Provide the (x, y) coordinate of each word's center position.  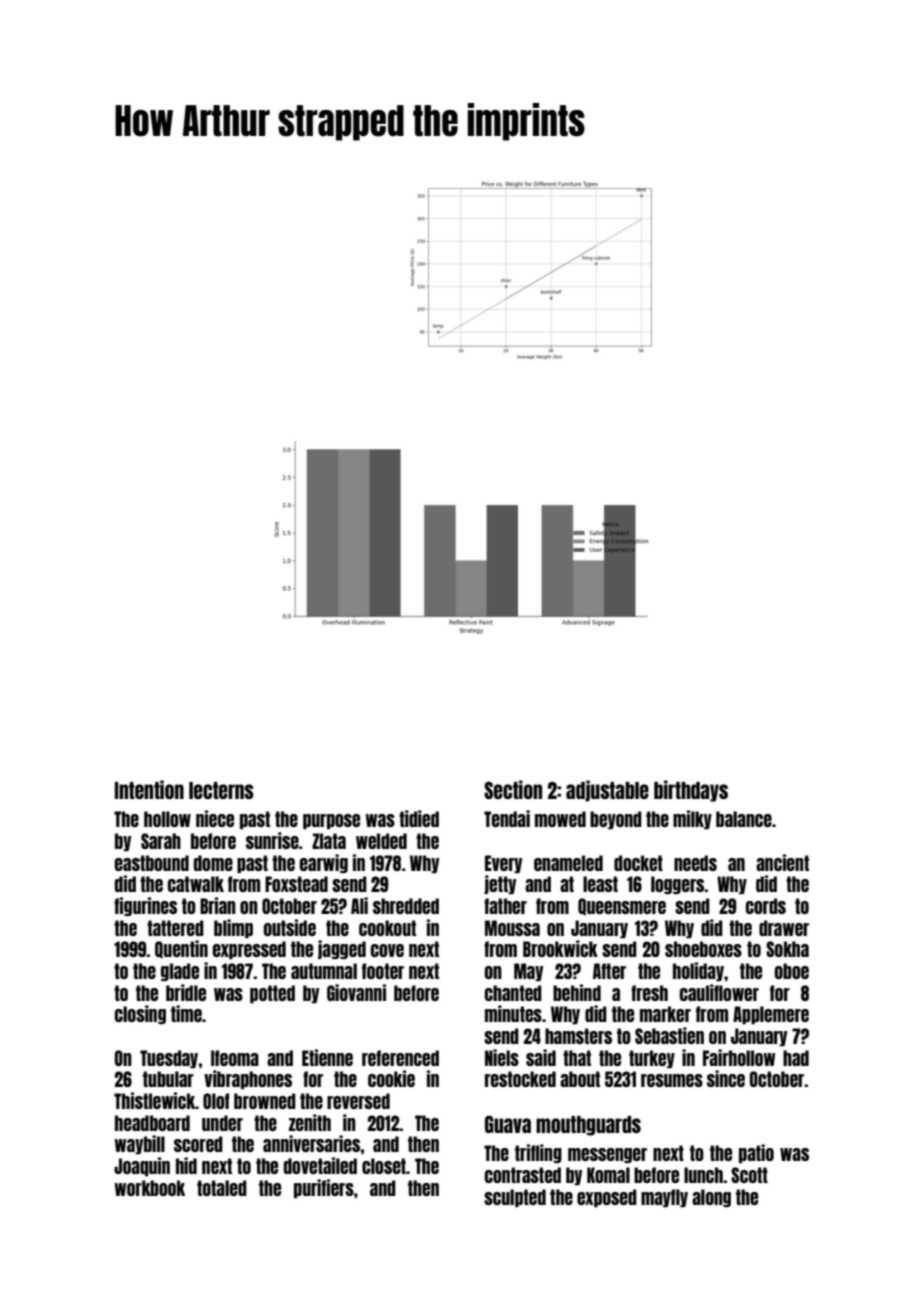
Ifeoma (235, 1058)
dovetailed (320, 1165)
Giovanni (356, 992)
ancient (782, 862)
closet (384, 1166)
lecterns (221, 790)
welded (381, 841)
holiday (698, 971)
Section (513, 789)
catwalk (196, 884)
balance (744, 819)
